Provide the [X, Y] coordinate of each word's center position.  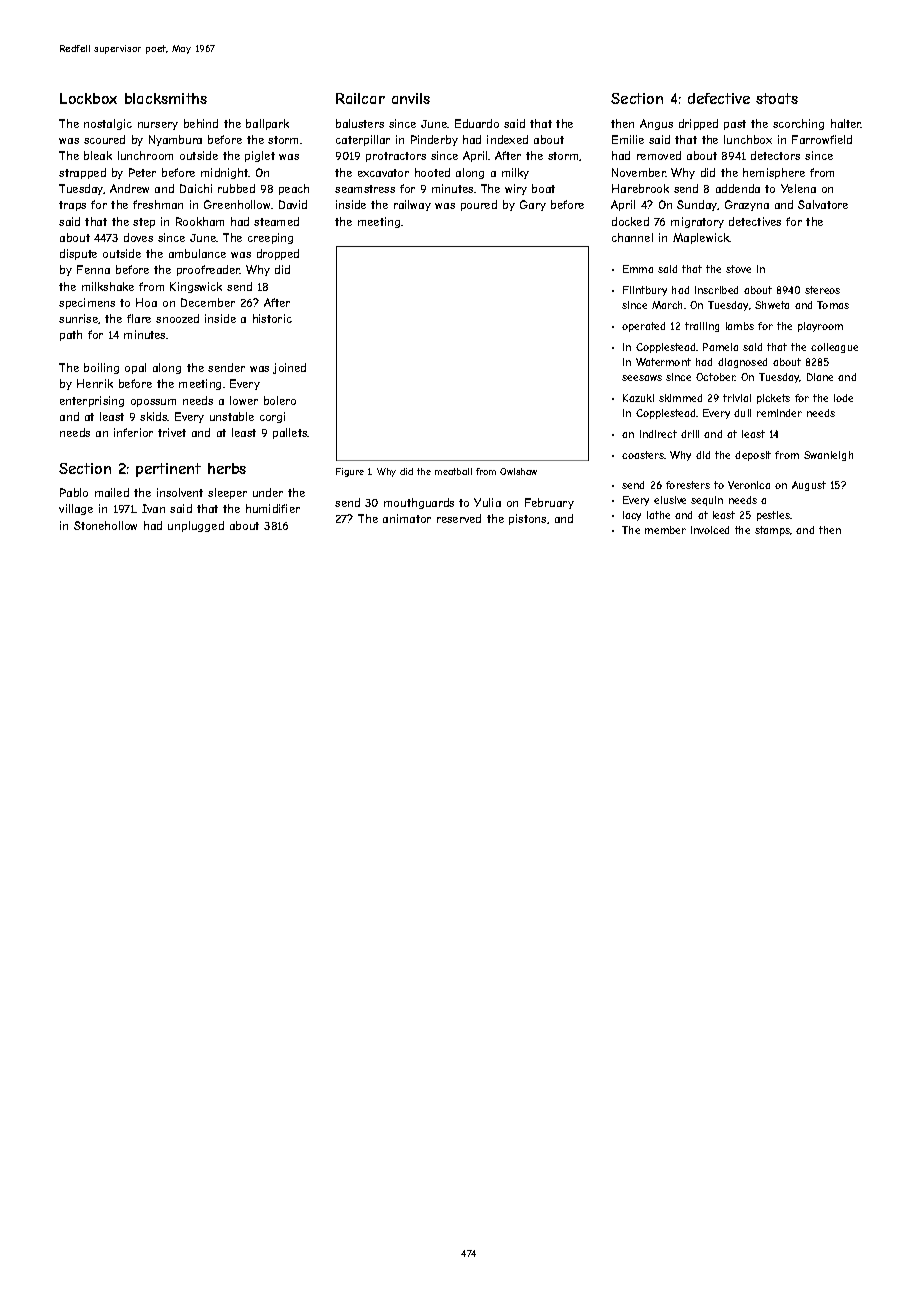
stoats [777, 98]
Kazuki [638, 398]
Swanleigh [828, 456]
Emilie [628, 139]
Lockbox [88, 98]
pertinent [168, 470]
